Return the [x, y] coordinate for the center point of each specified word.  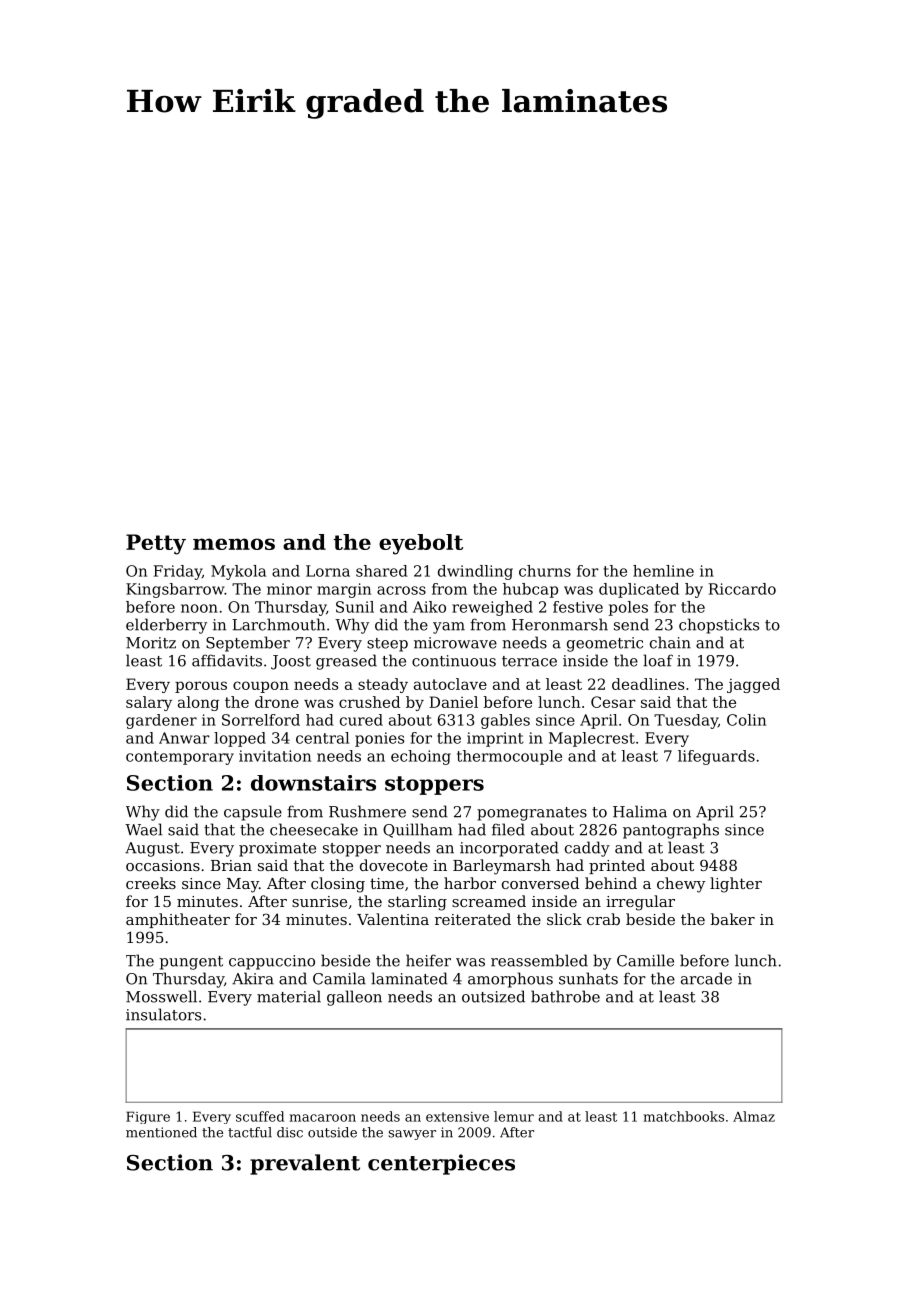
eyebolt [421, 544]
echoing [421, 757]
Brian [231, 865]
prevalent [305, 1164]
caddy [587, 849]
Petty [156, 544]
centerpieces [441, 1164]
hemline [663, 571]
